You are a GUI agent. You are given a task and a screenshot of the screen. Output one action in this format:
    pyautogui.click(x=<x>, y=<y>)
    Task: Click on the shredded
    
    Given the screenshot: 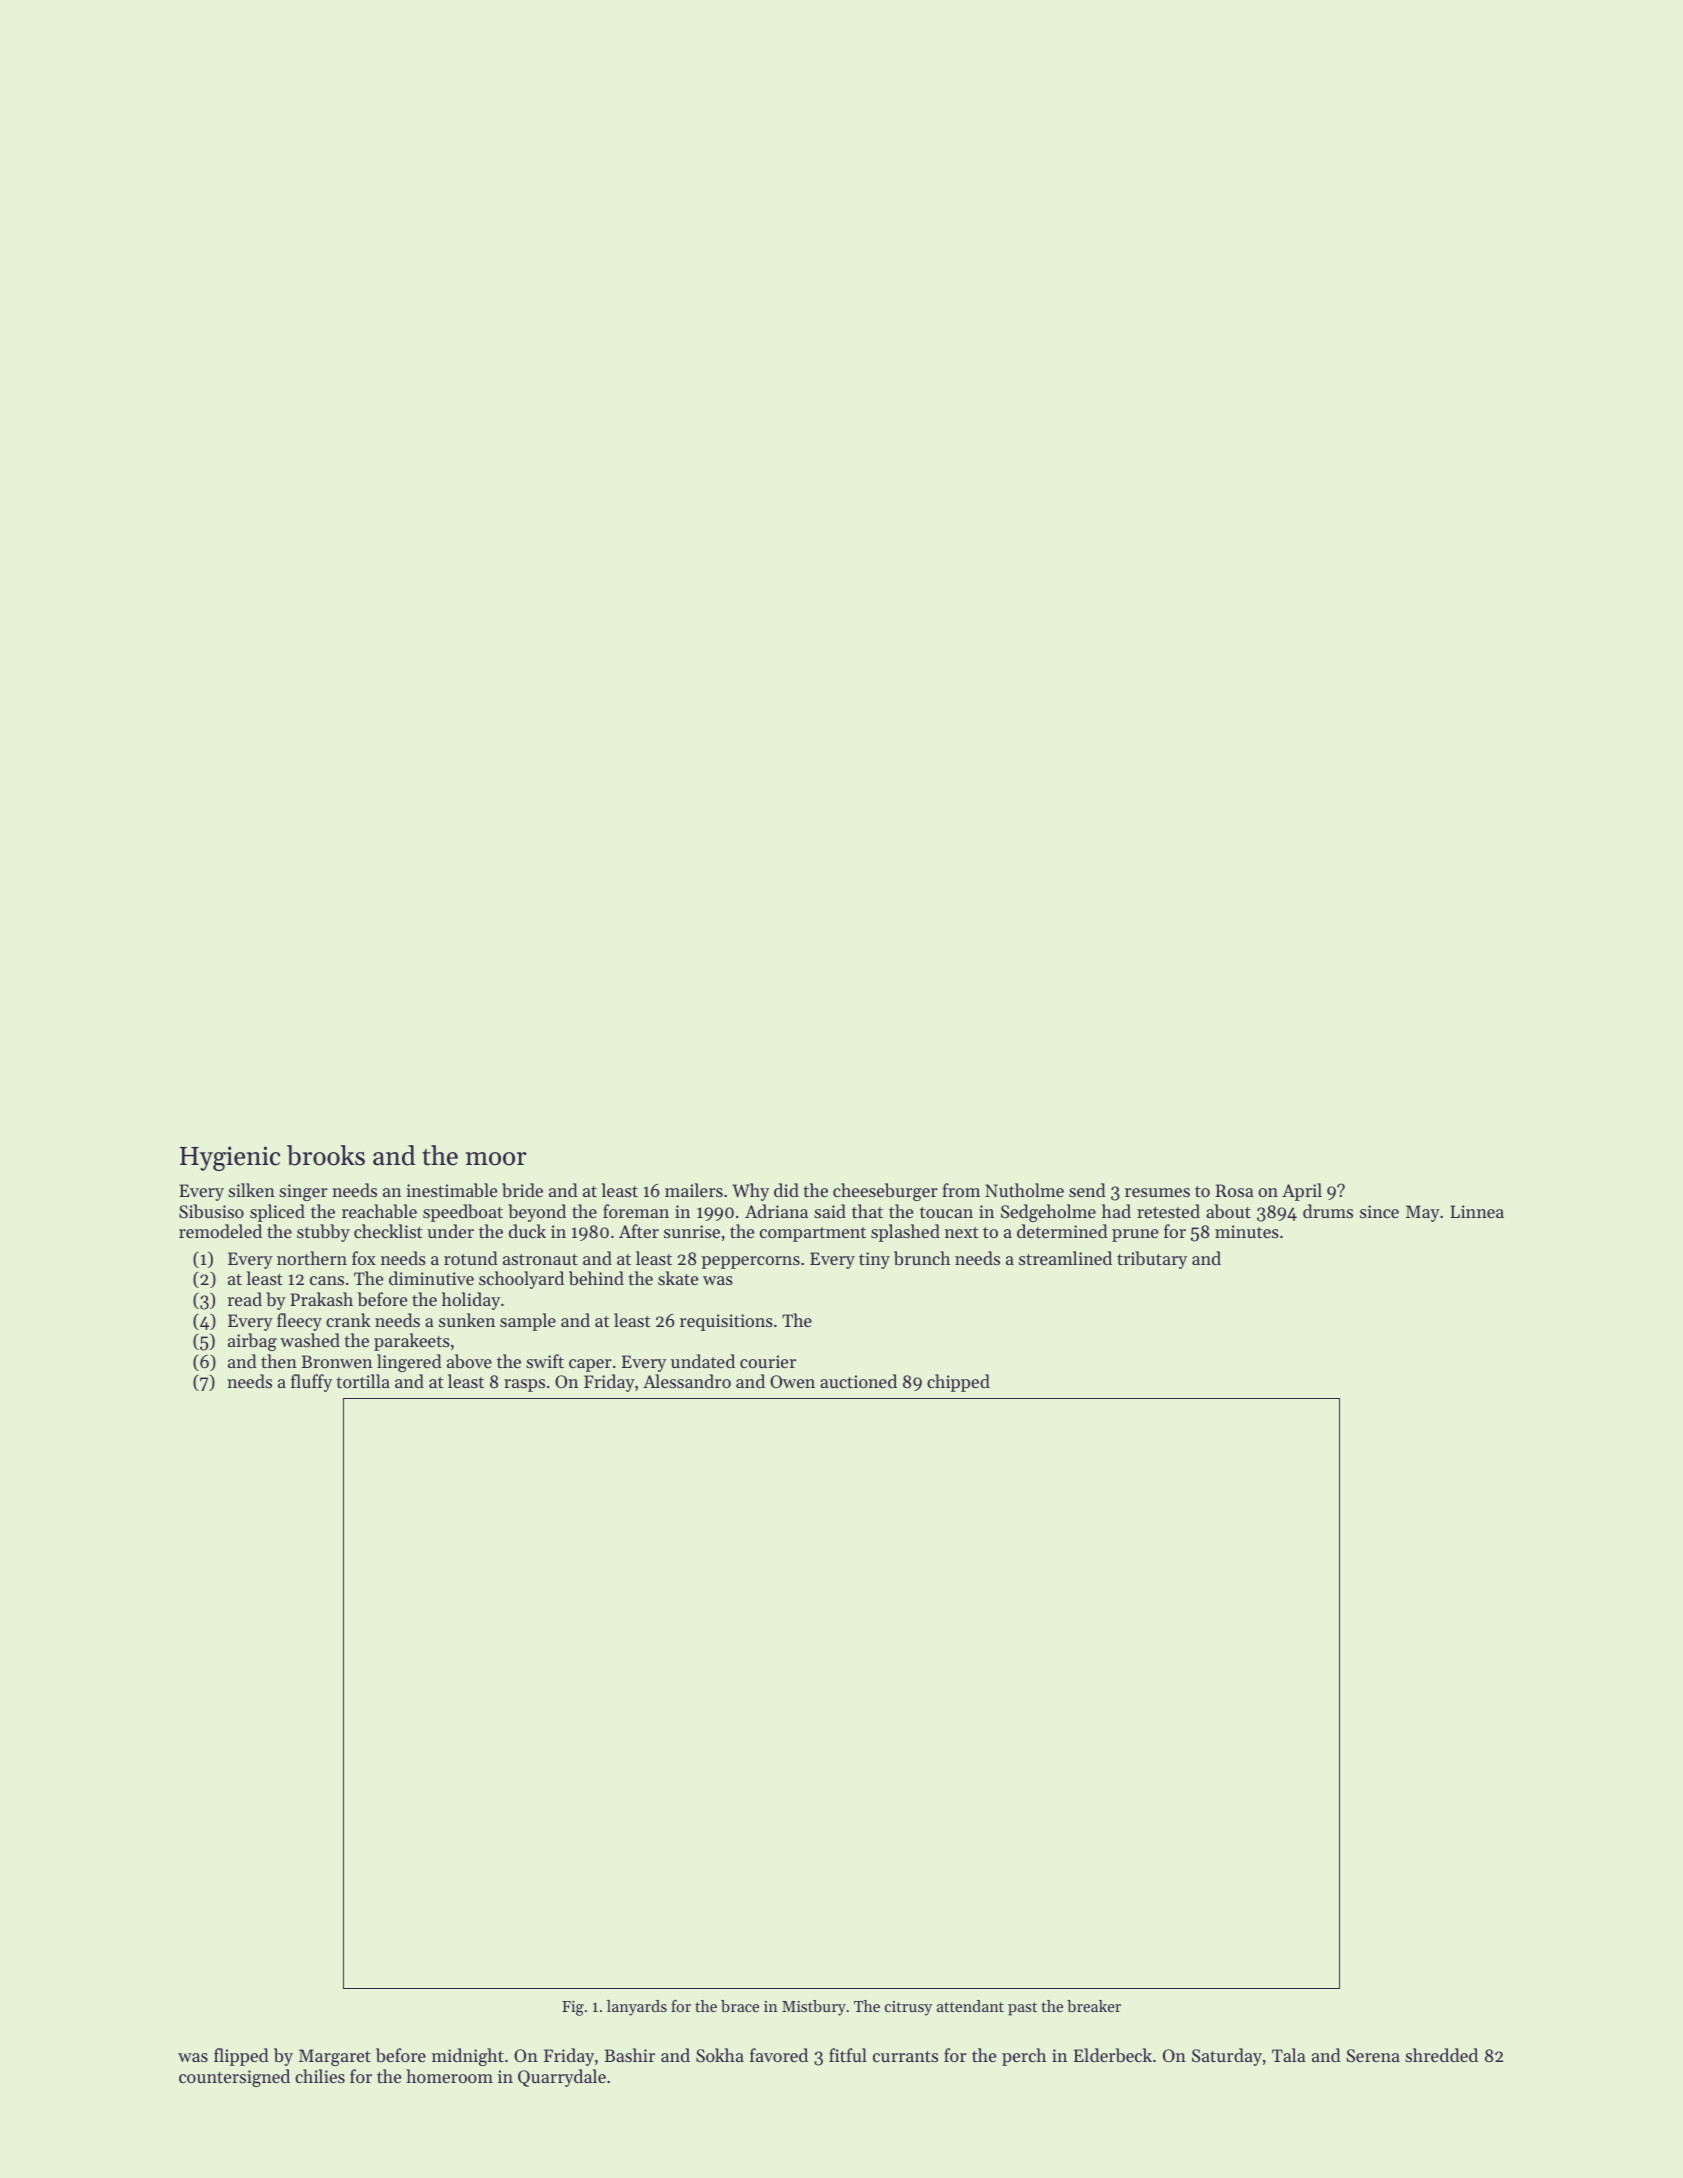 What is the action you would take?
    pyautogui.click(x=1441, y=2055)
